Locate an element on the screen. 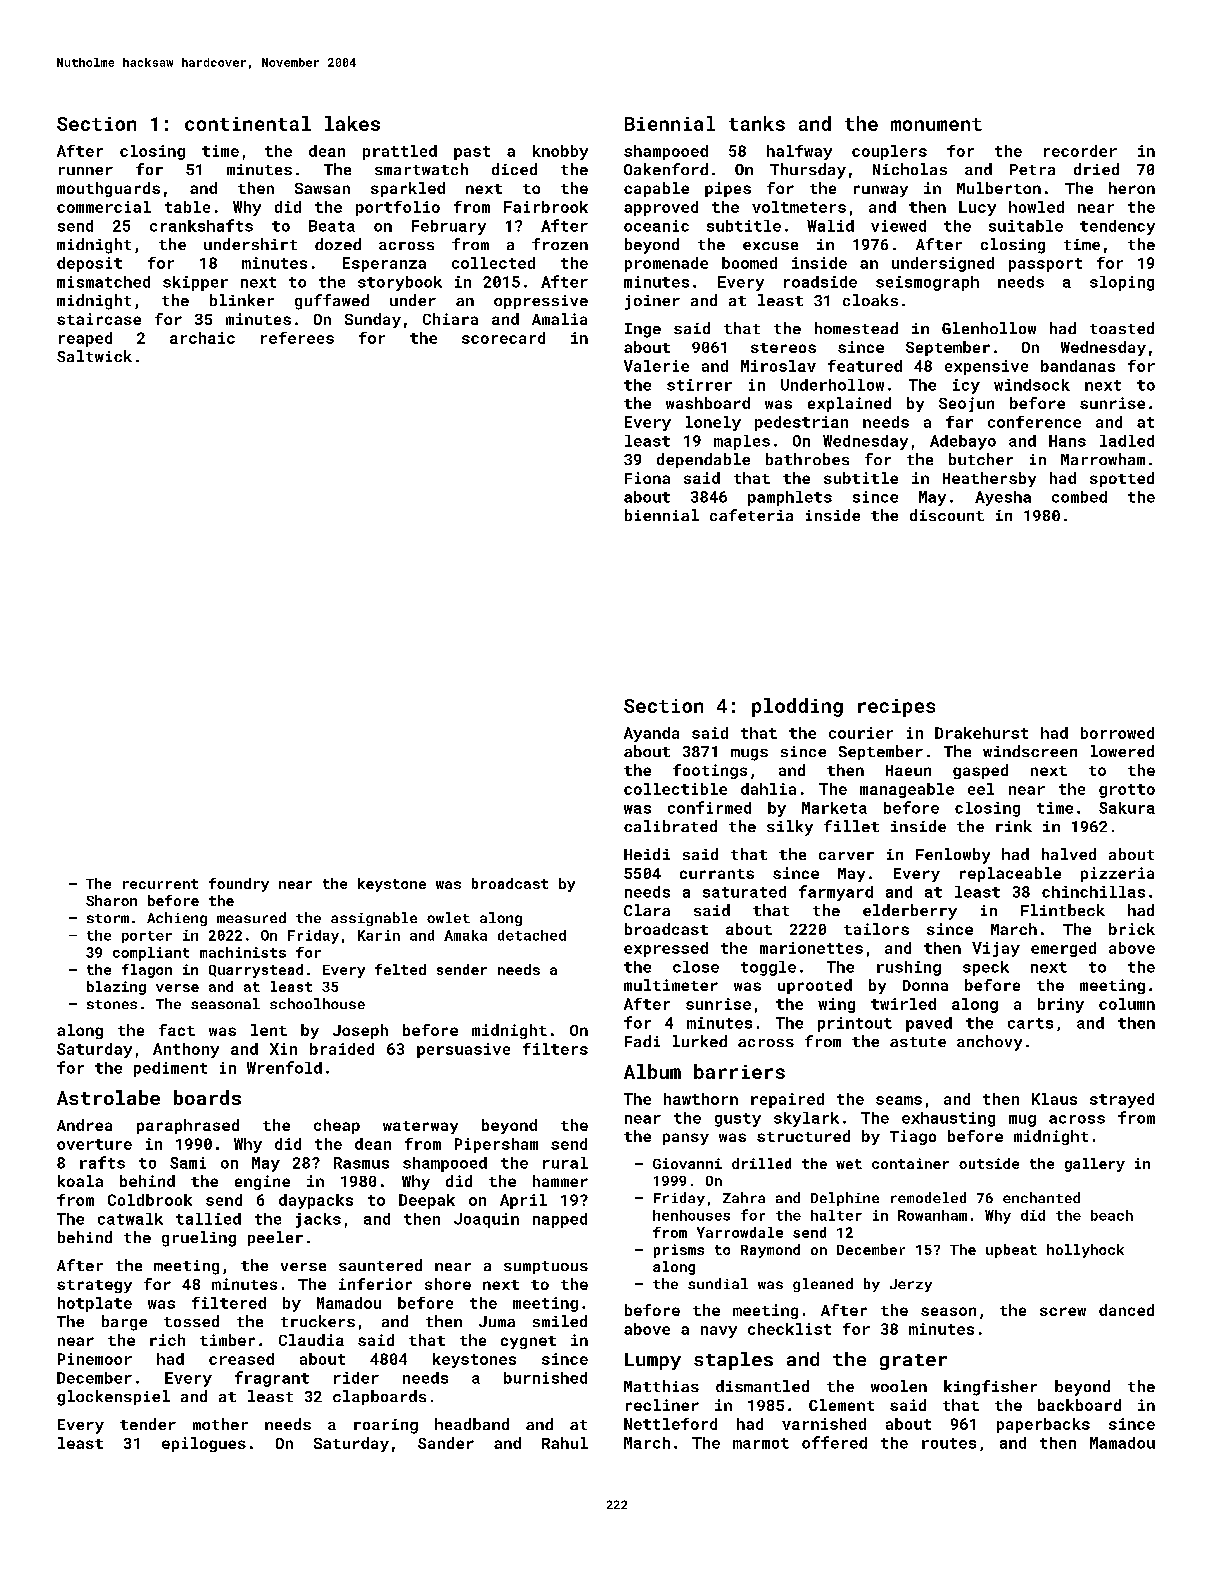 This screenshot has height=1569, width=1212. Claudia is located at coordinates (311, 1340).
